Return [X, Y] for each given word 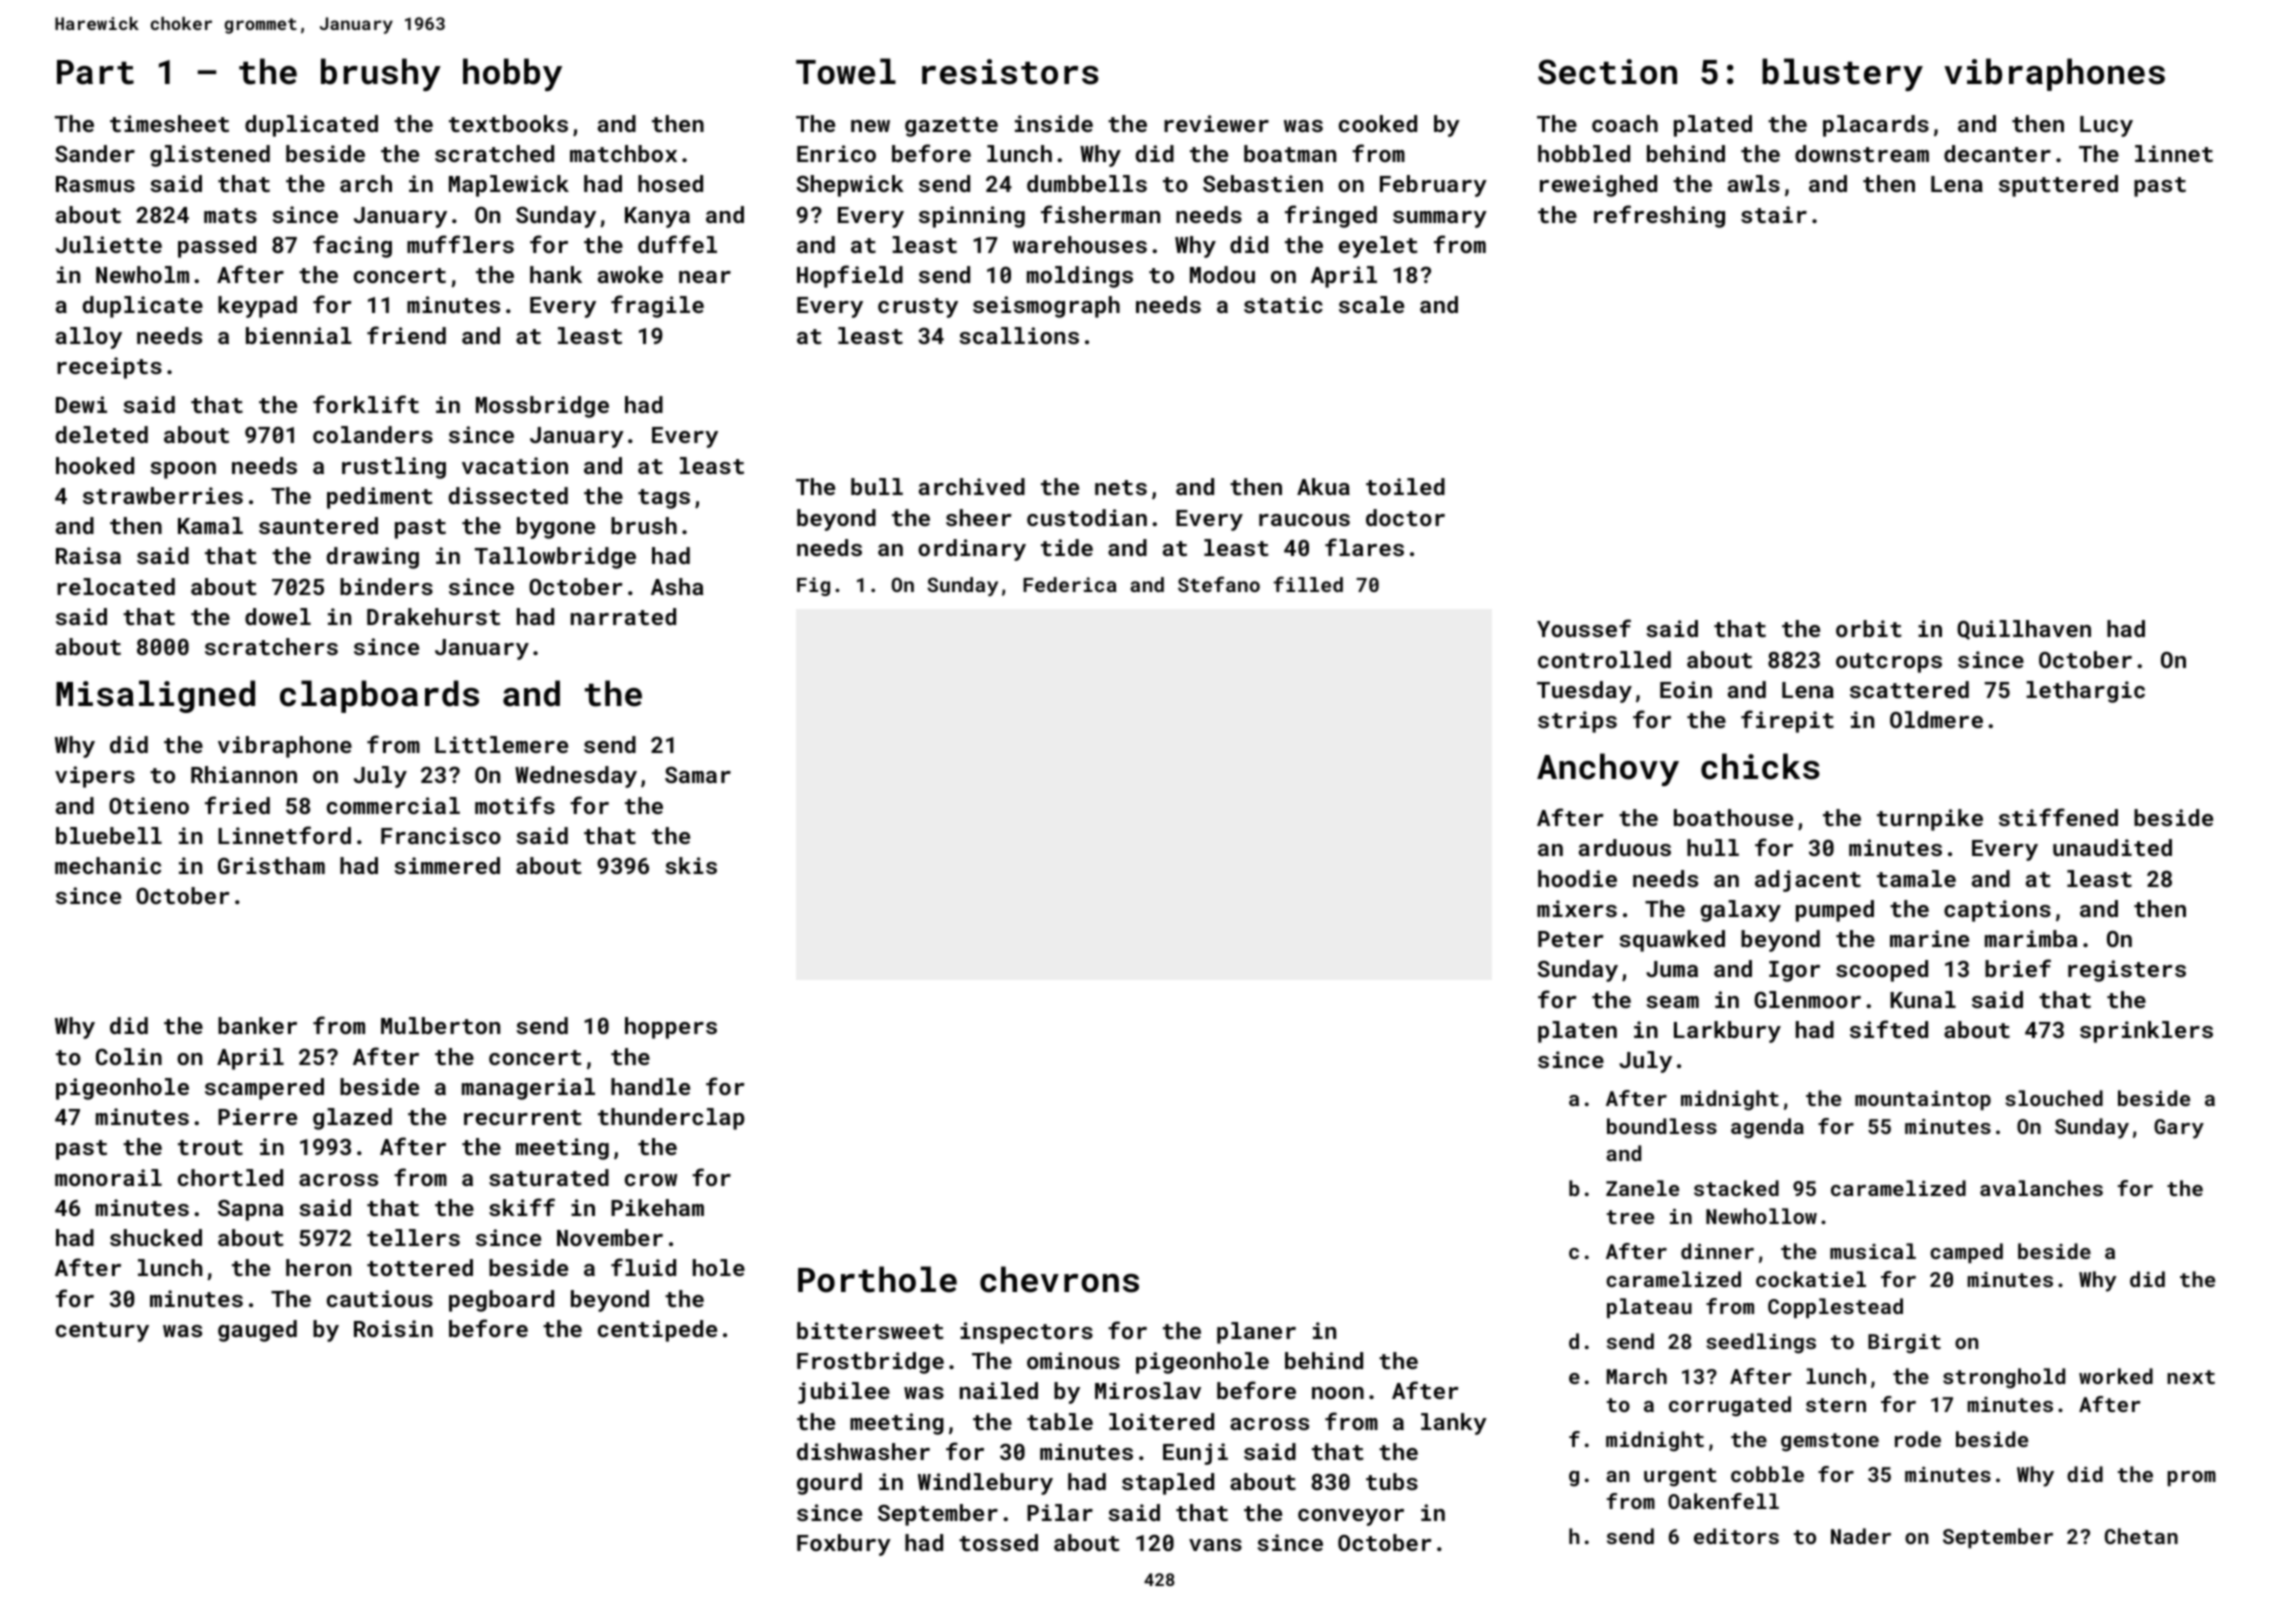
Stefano [1219, 584]
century [102, 1332]
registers [2127, 971]
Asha [677, 586]
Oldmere [1936, 719]
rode [1918, 1439]
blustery [1842, 74]
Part [95, 72]
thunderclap [671, 1119]
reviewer [1216, 123]
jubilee [844, 1393]
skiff [522, 1207]
